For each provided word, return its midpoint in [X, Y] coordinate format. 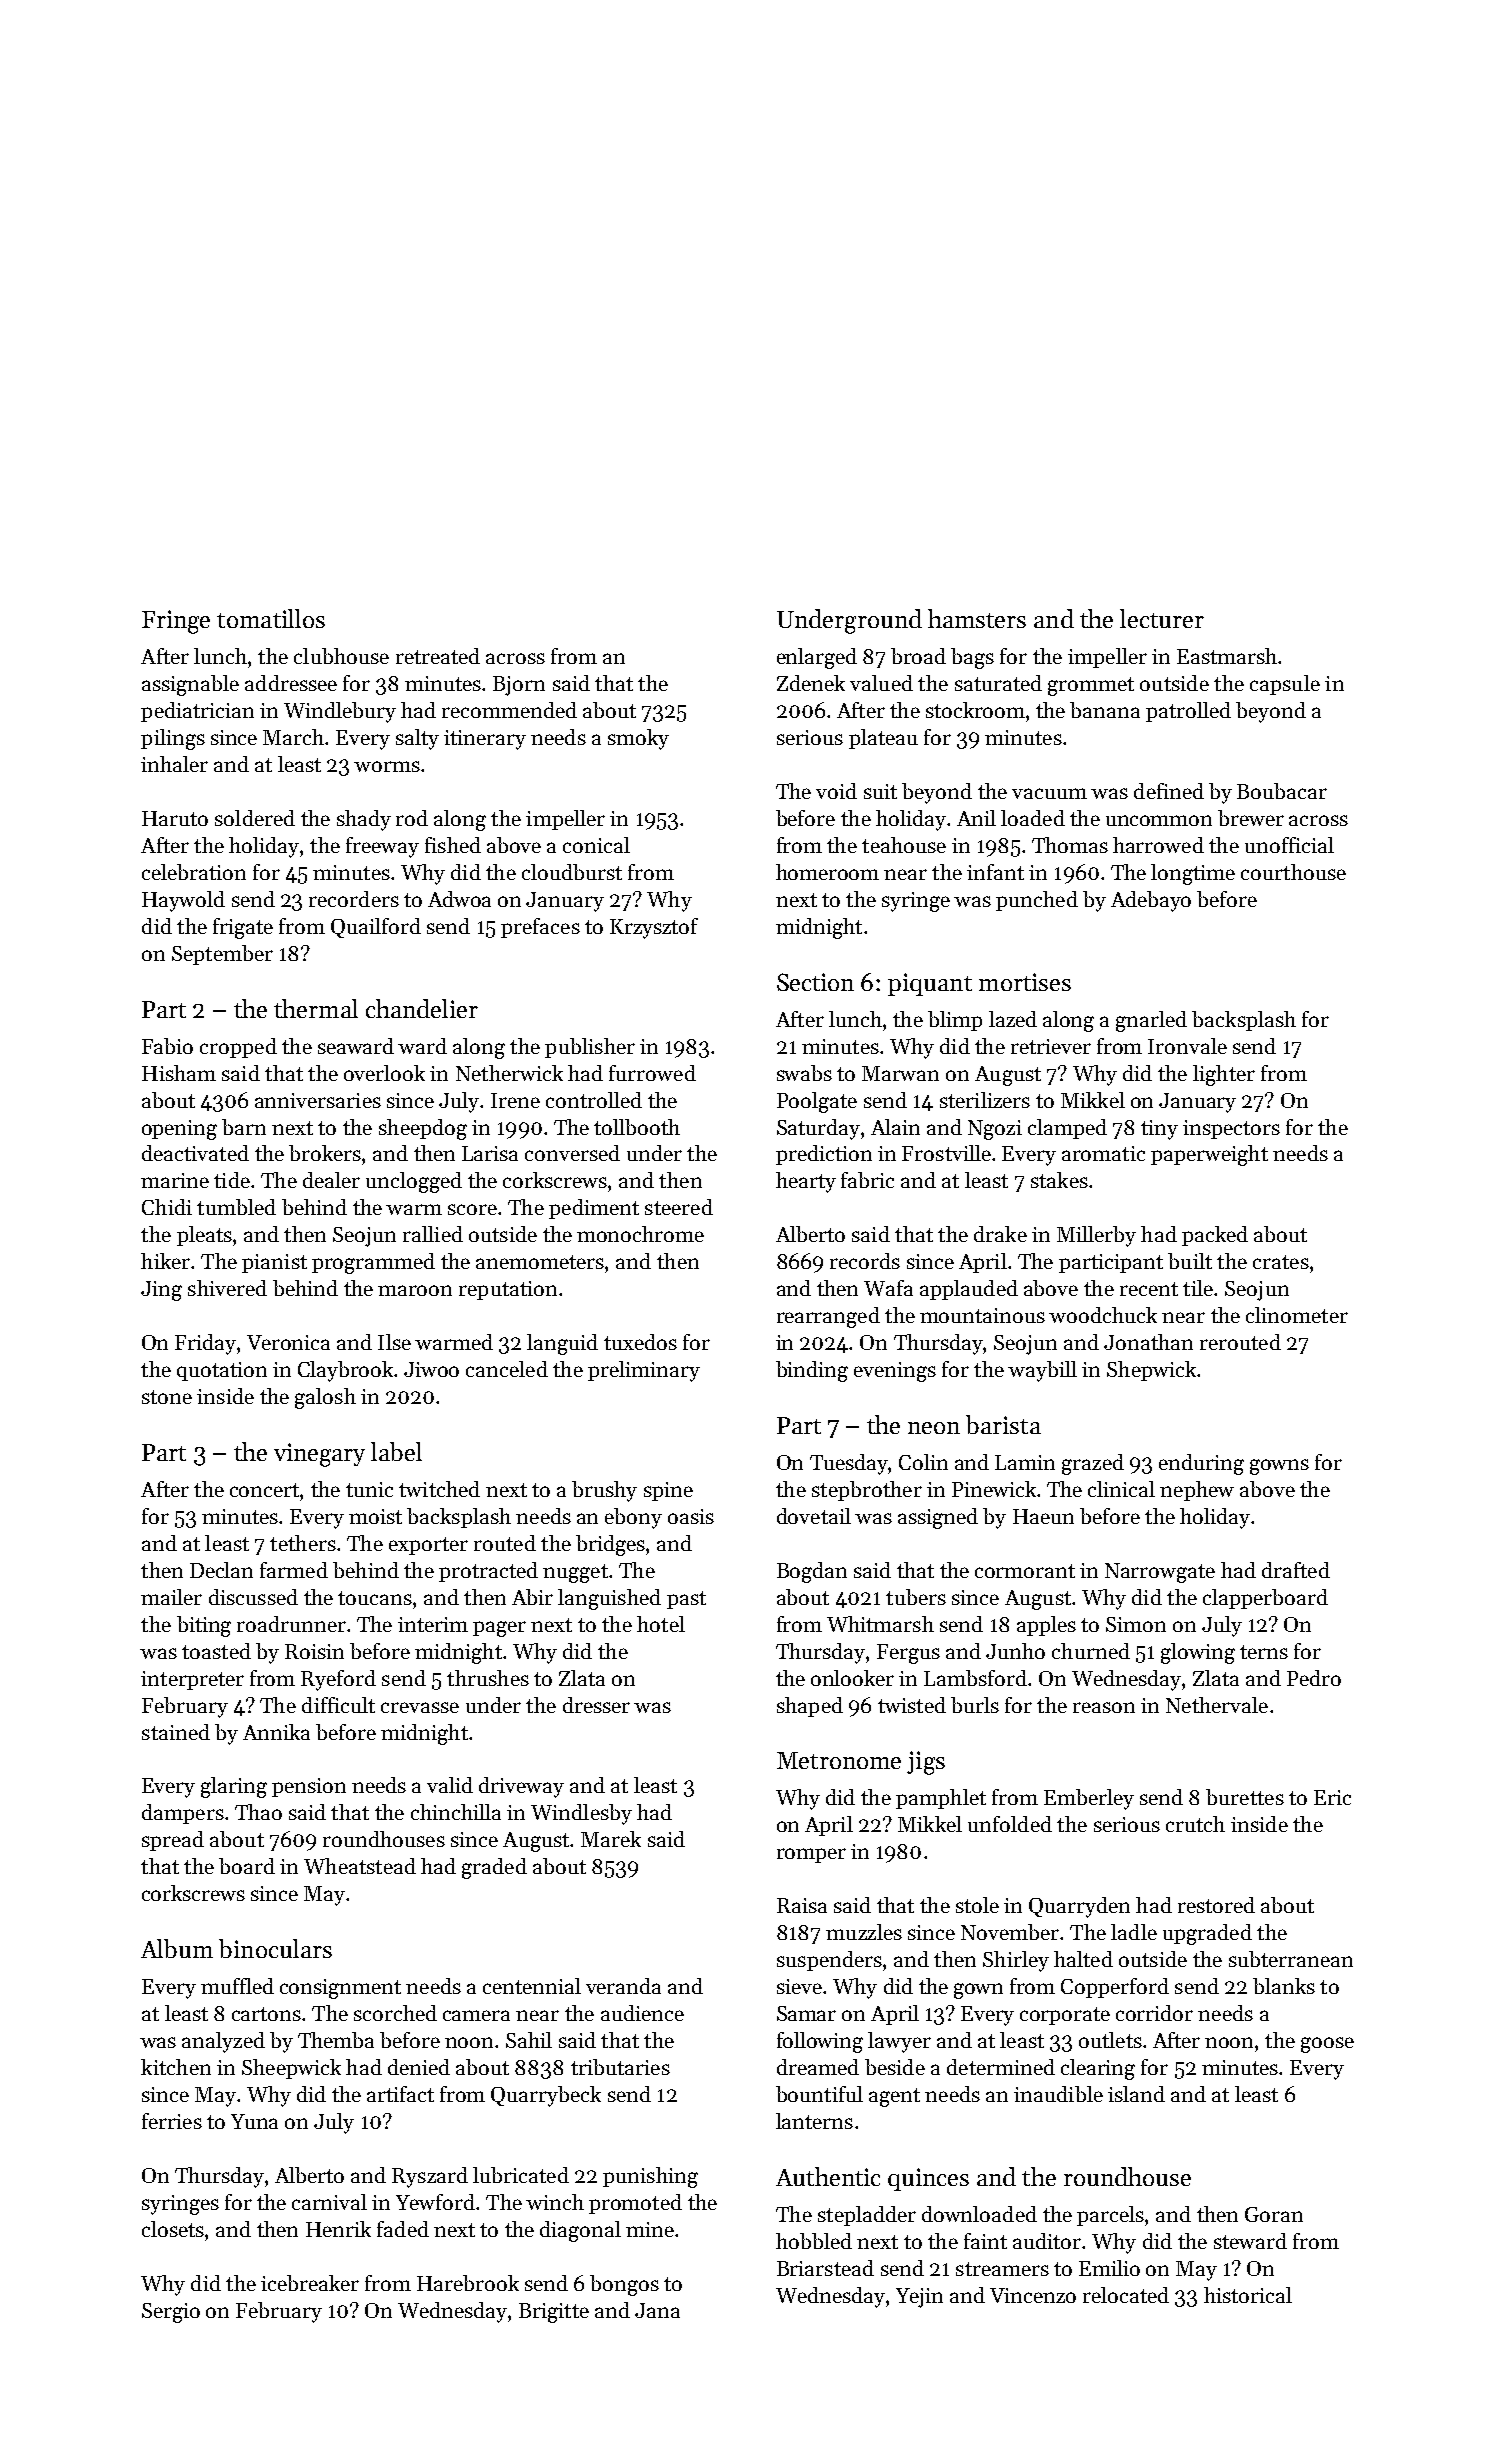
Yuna [254, 2121]
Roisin [314, 1651]
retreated [438, 656]
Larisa [490, 1153]
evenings [895, 1372]
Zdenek [811, 683]
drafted [1296, 1570]
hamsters [977, 618]
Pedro [1314, 1678]
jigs [926, 1763]
